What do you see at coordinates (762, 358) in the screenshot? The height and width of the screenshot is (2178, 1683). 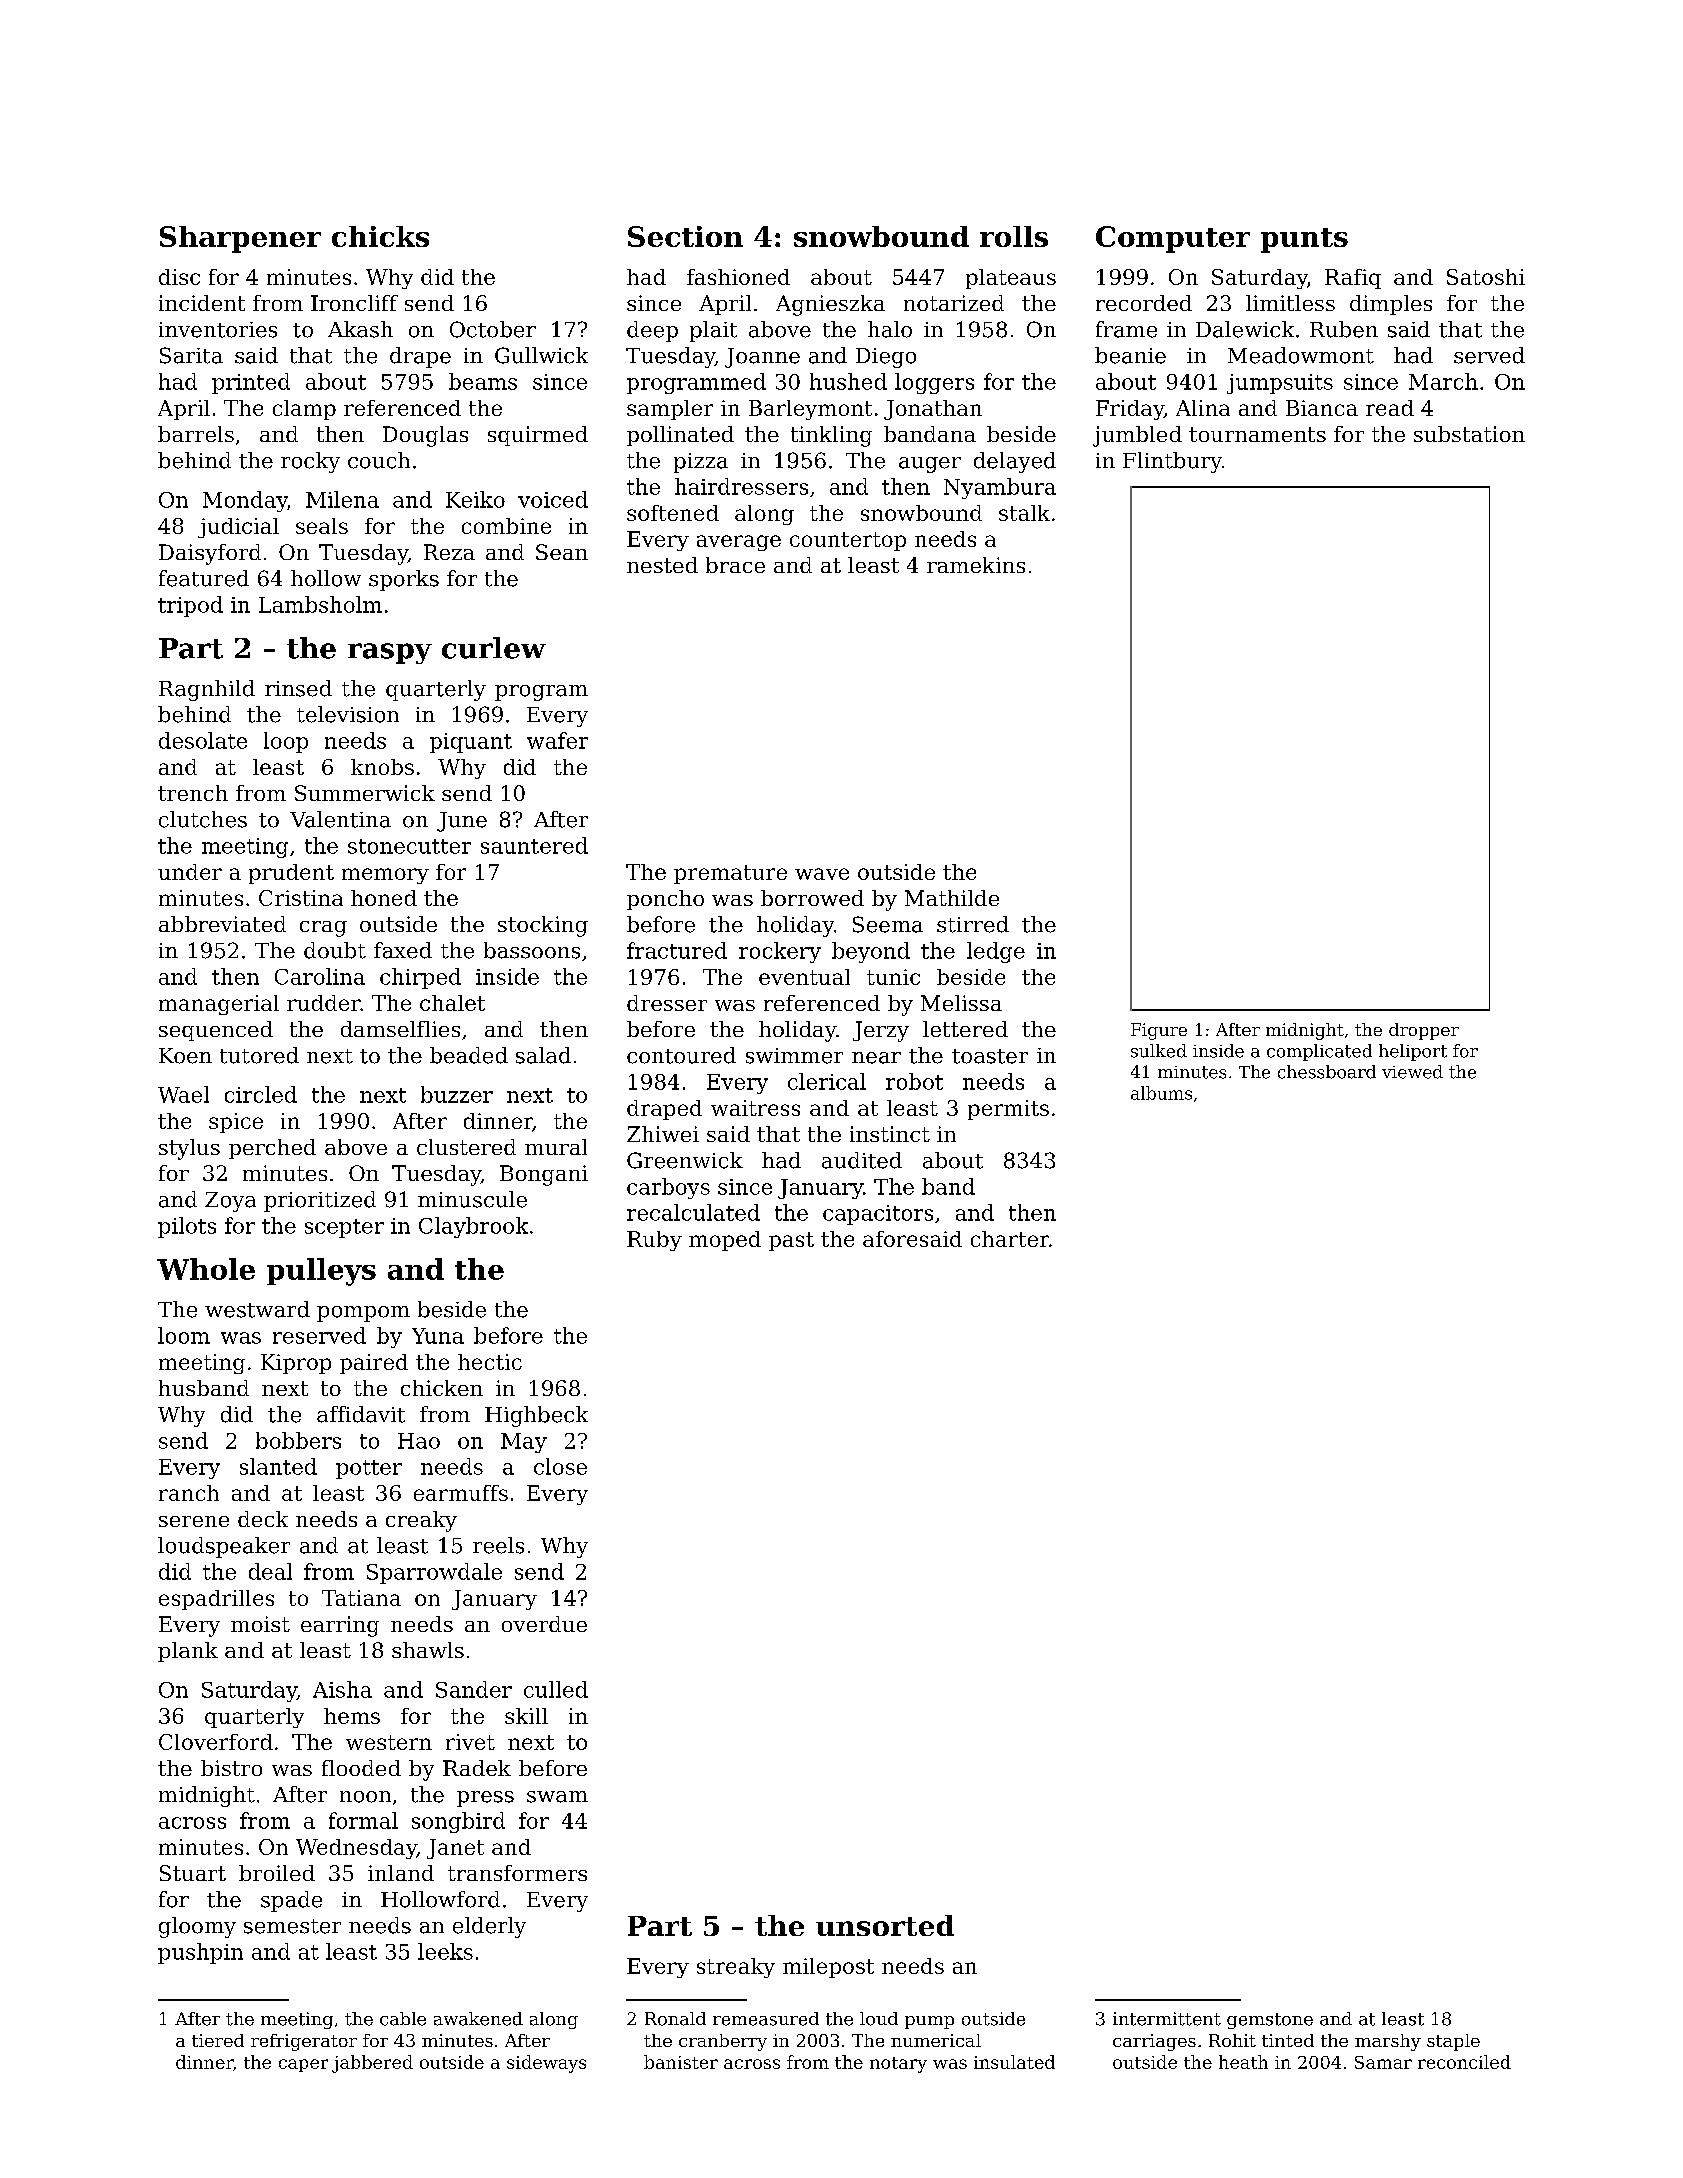 I see `Joanne` at bounding box center [762, 358].
